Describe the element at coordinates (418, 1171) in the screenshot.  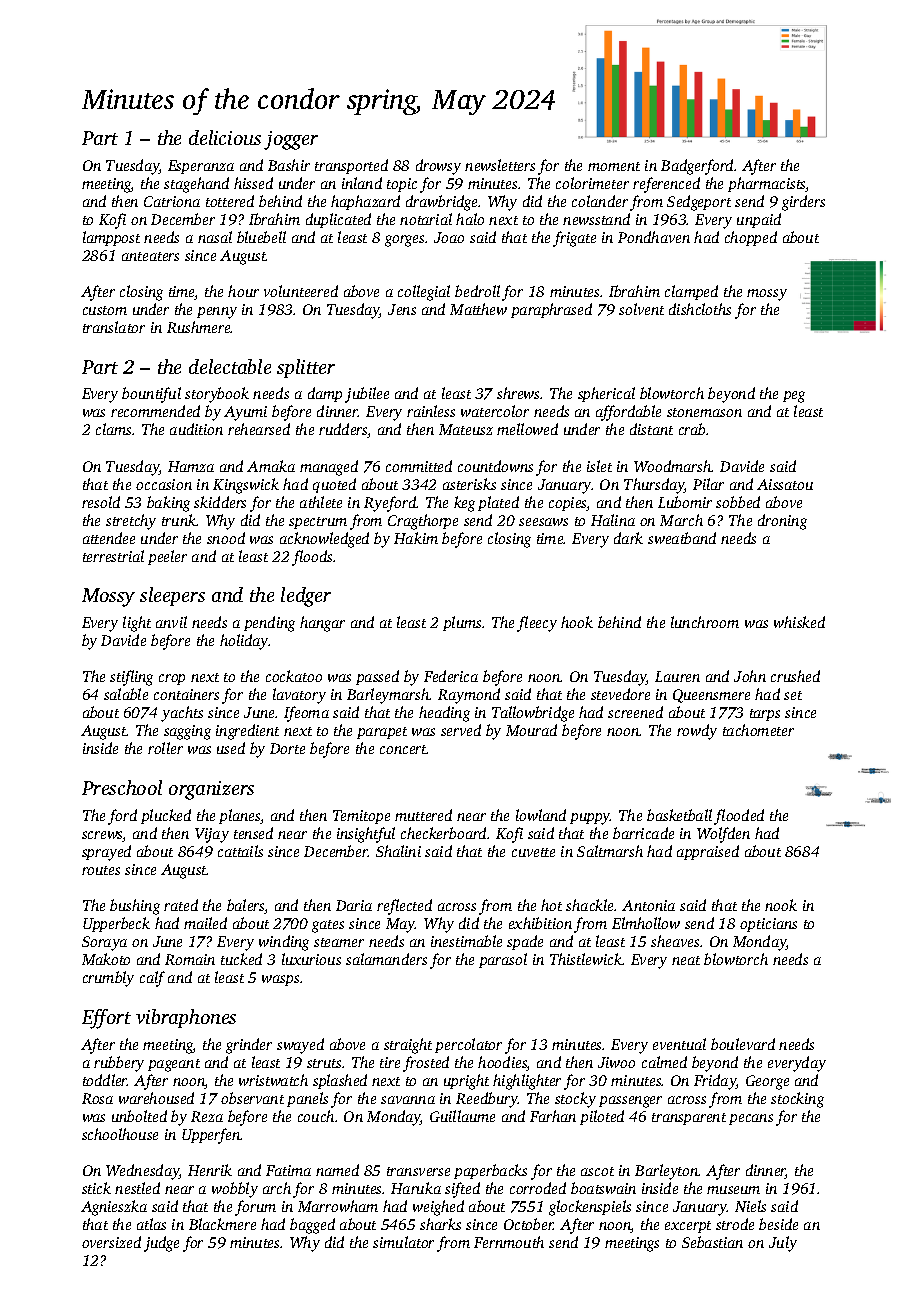
I see `transverse` at that location.
